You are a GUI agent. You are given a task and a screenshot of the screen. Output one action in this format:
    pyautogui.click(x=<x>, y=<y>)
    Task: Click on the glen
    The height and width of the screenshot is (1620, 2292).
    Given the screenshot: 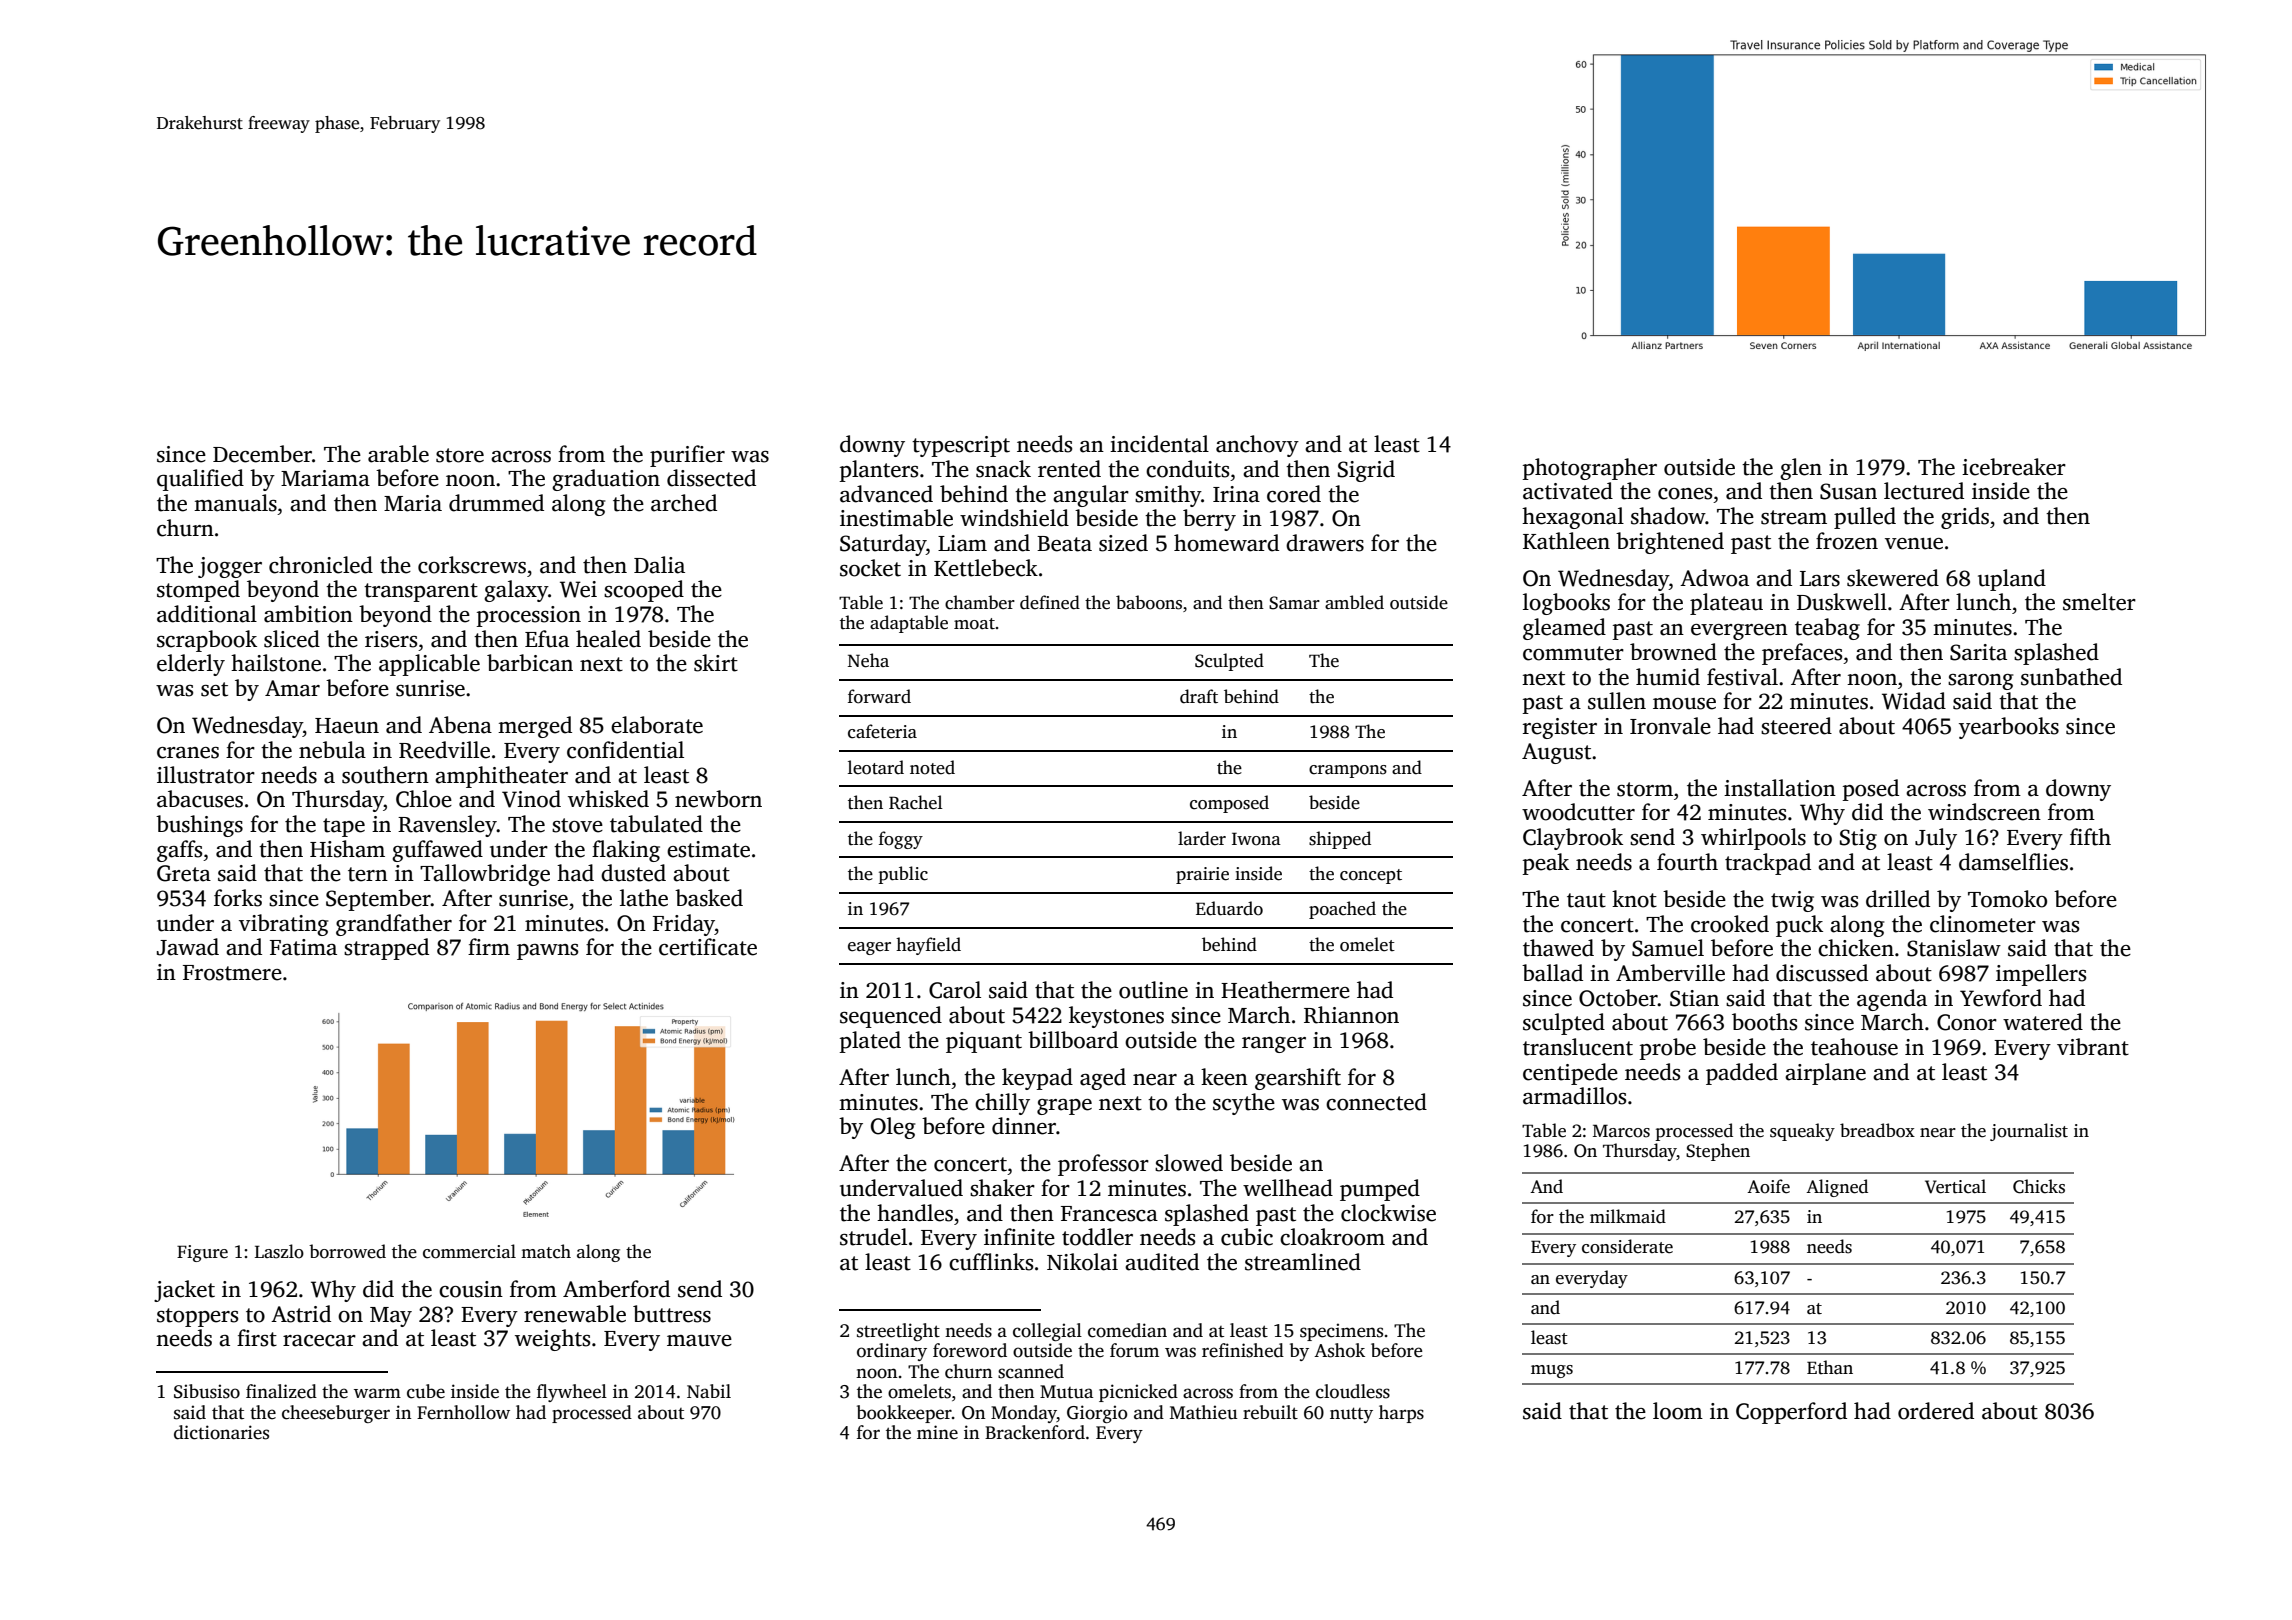 What is the action you would take?
    pyautogui.click(x=1801, y=469)
